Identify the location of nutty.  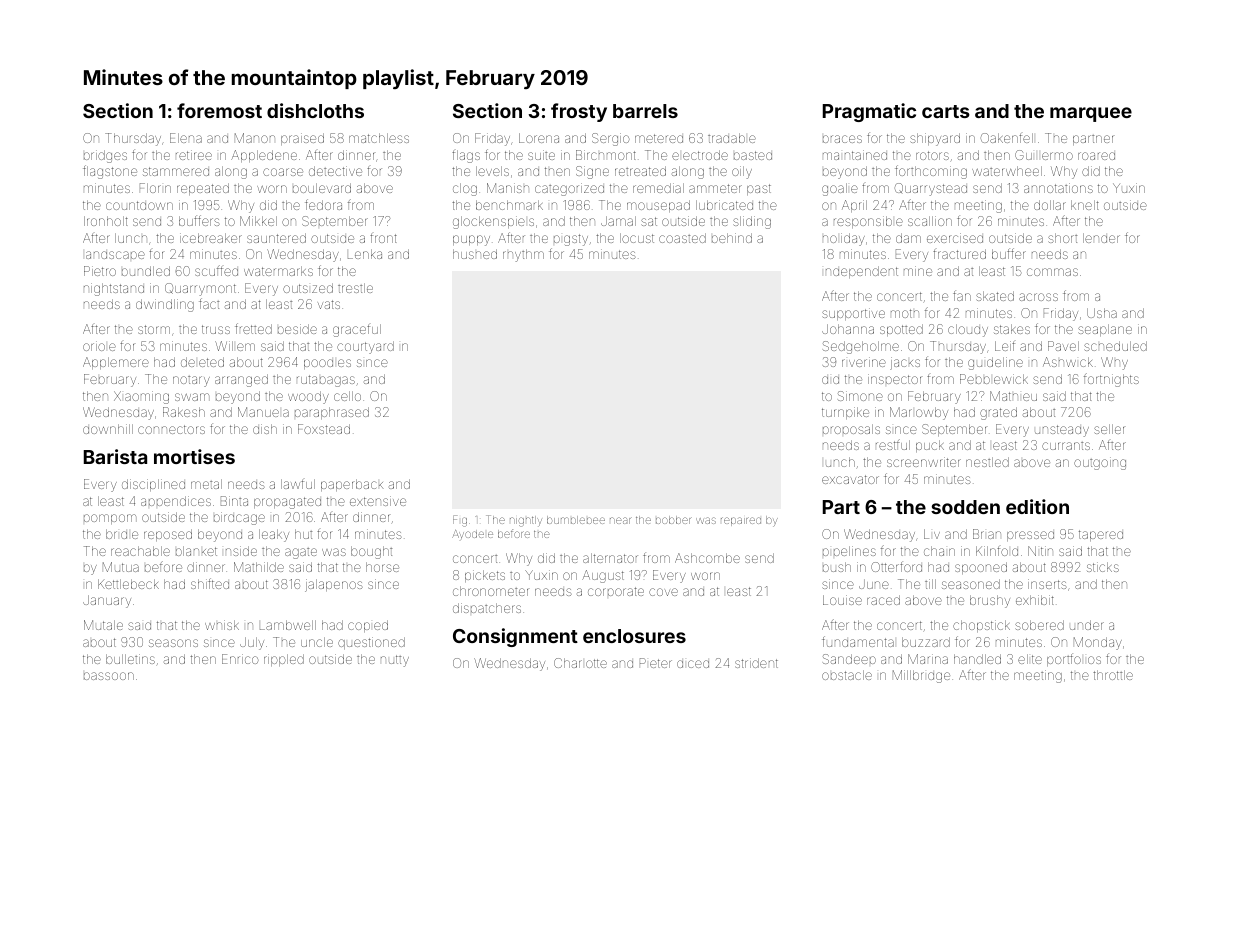
(395, 661).
